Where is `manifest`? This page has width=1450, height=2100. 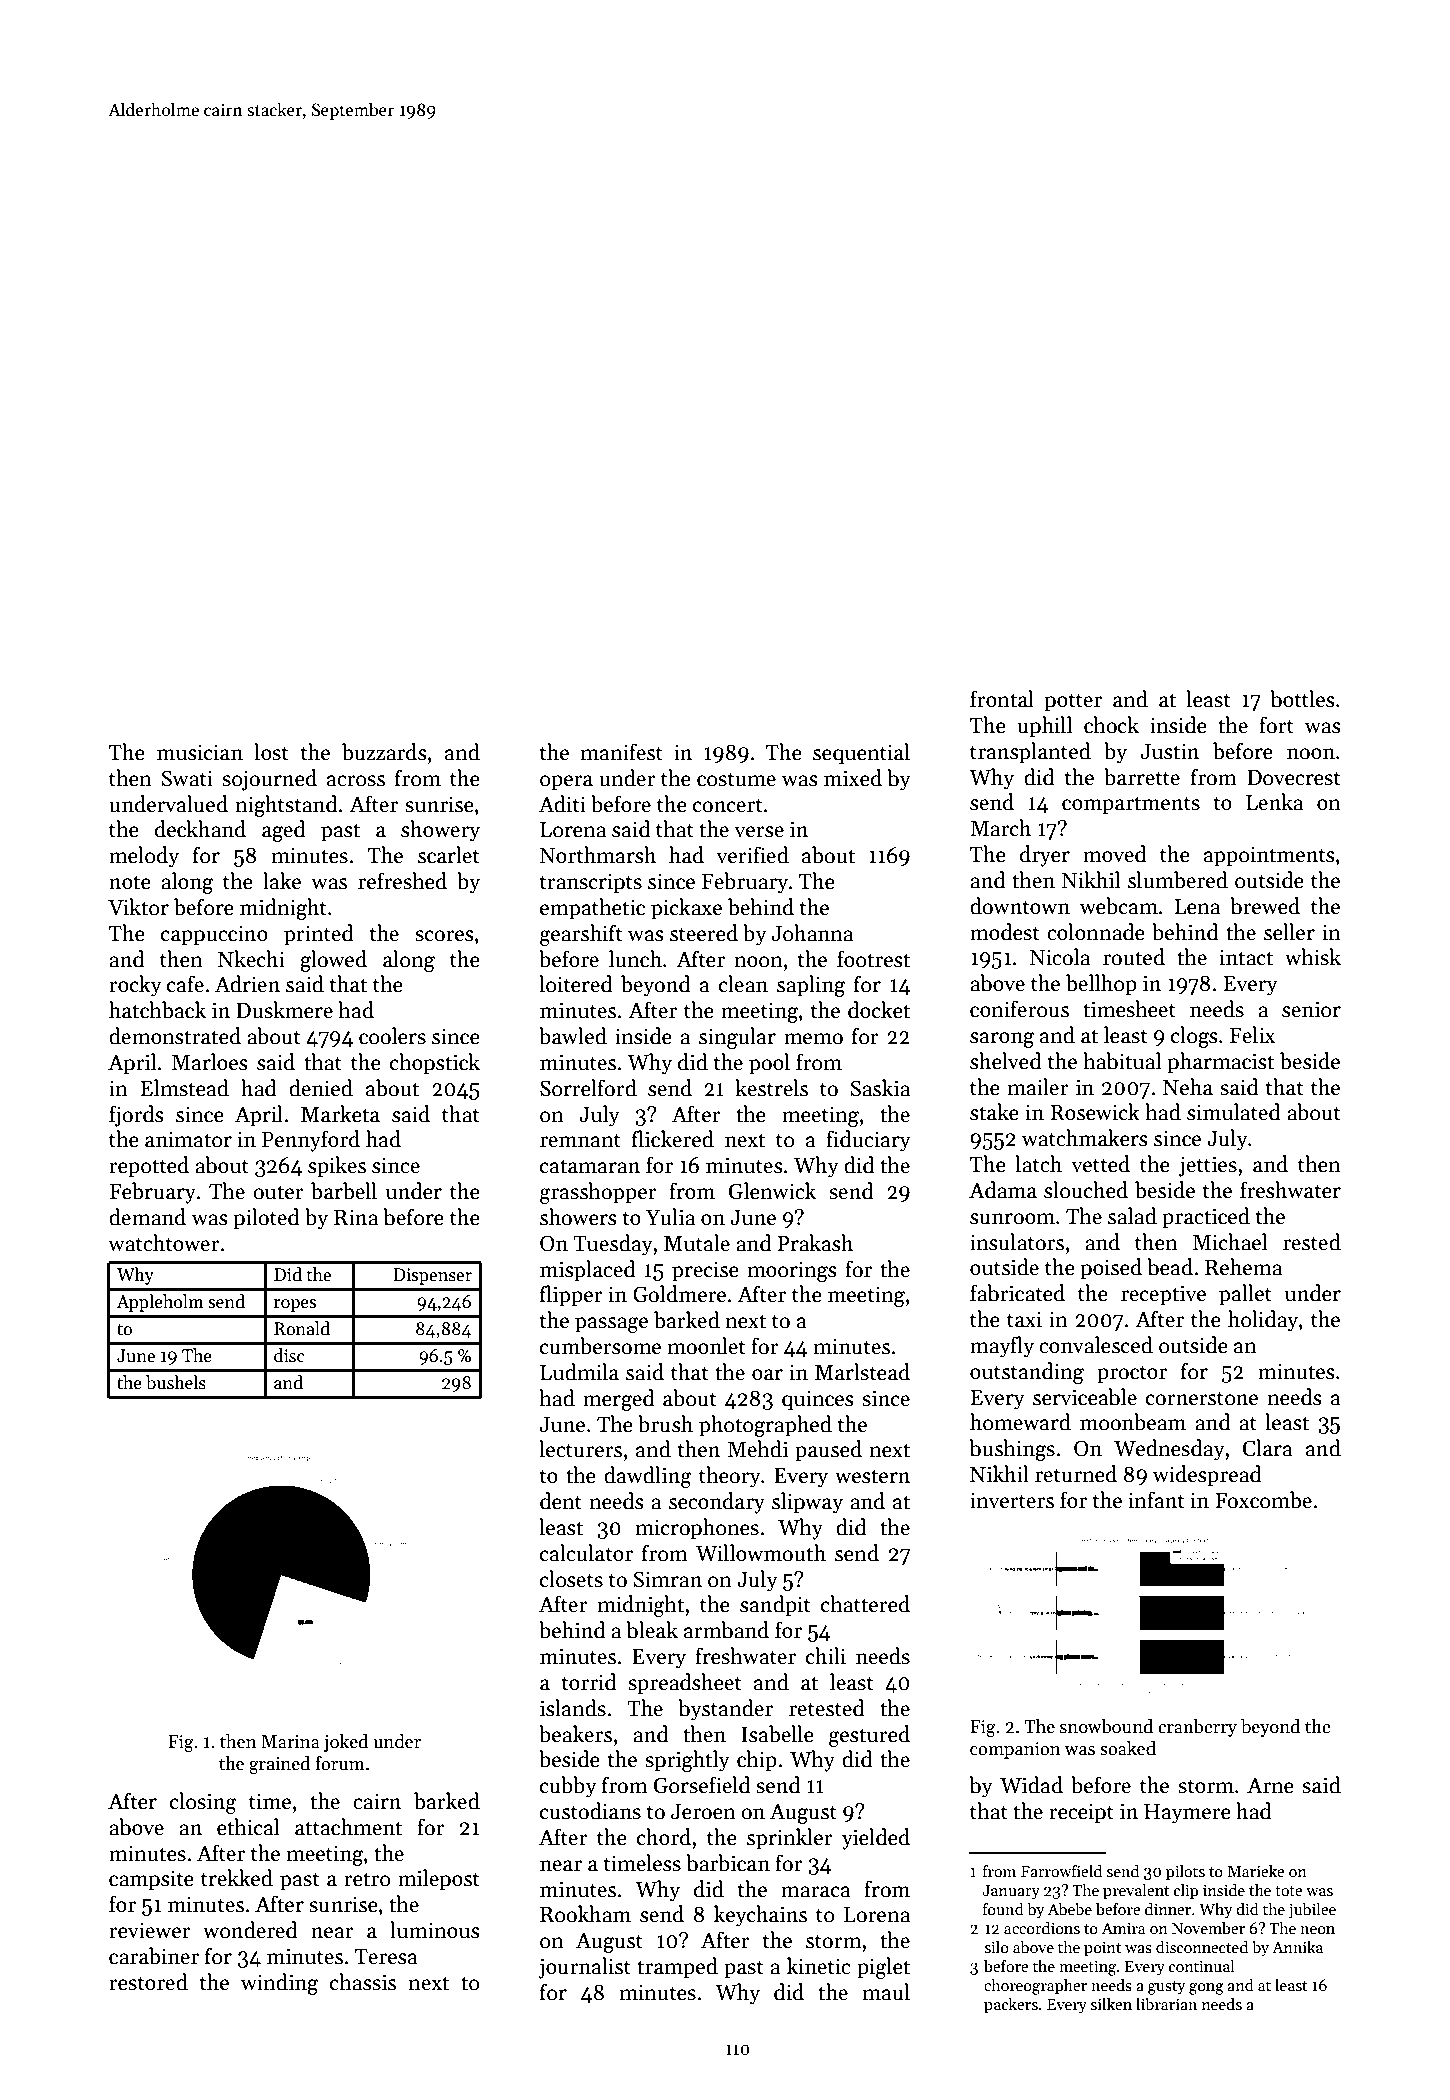 manifest is located at coordinates (622, 752).
